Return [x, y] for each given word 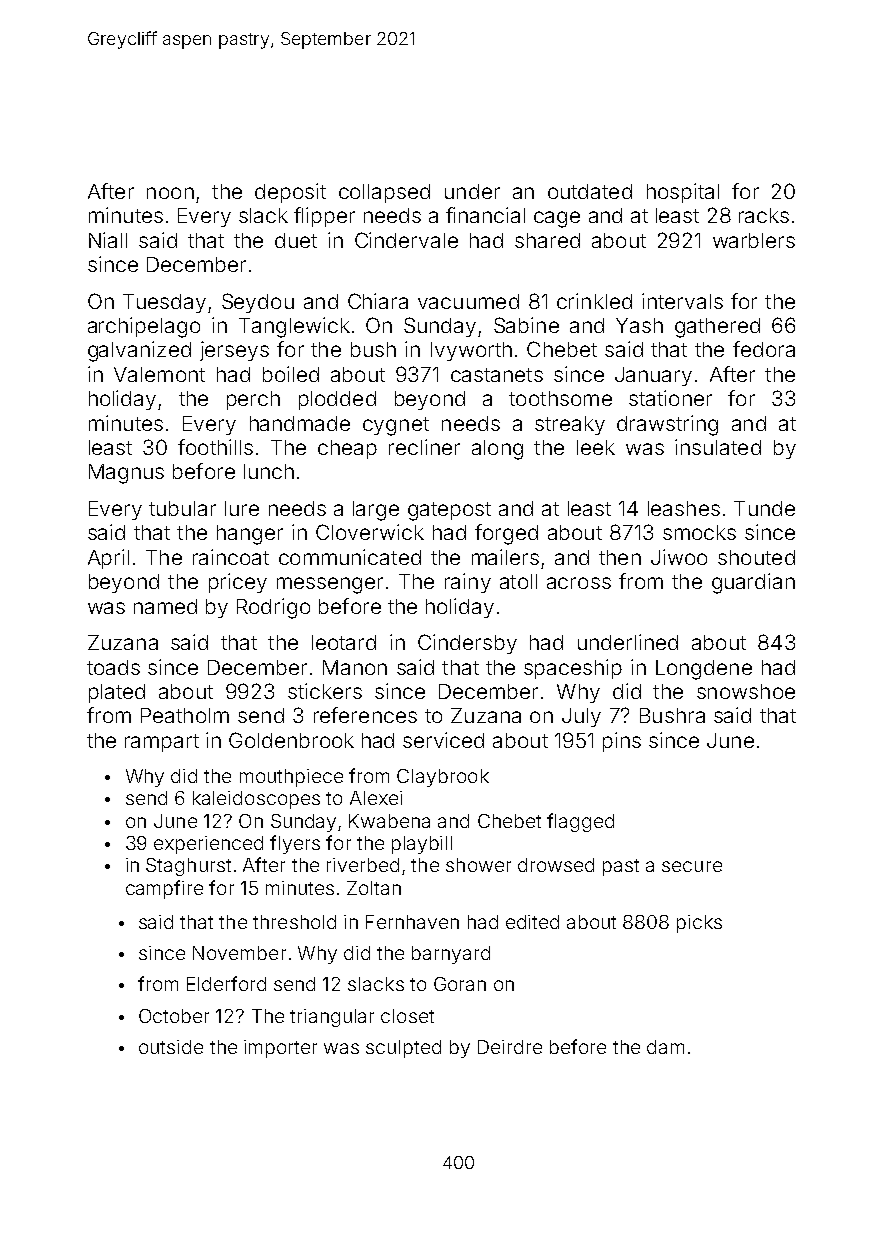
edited [532, 922]
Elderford [226, 983]
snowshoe [746, 691]
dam [665, 1047]
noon [170, 193]
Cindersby [467, 644]
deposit [290, 193]
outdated [590, 191]
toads [113, 667]
